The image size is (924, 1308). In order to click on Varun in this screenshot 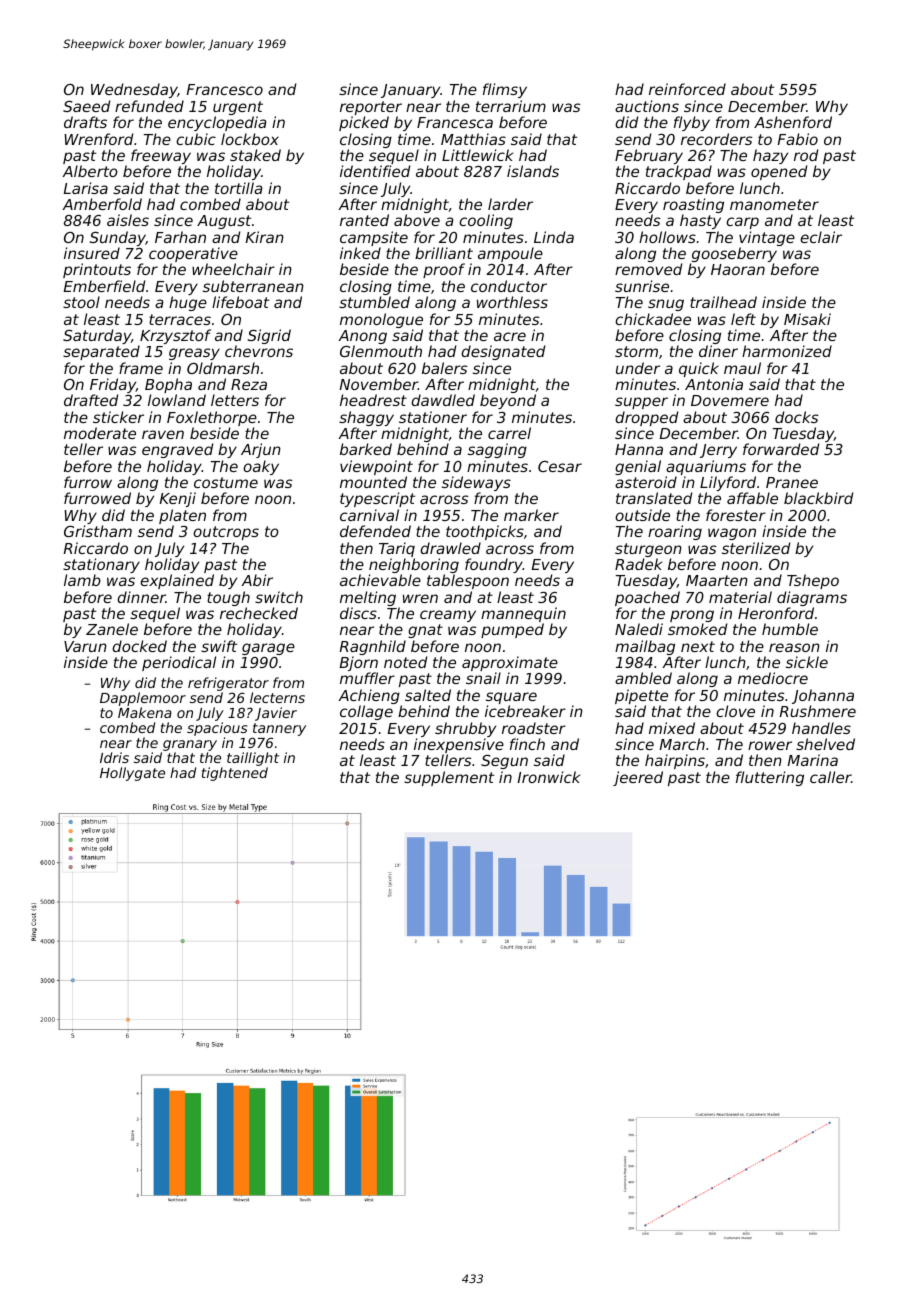, I will do `click(85, 646)`.
